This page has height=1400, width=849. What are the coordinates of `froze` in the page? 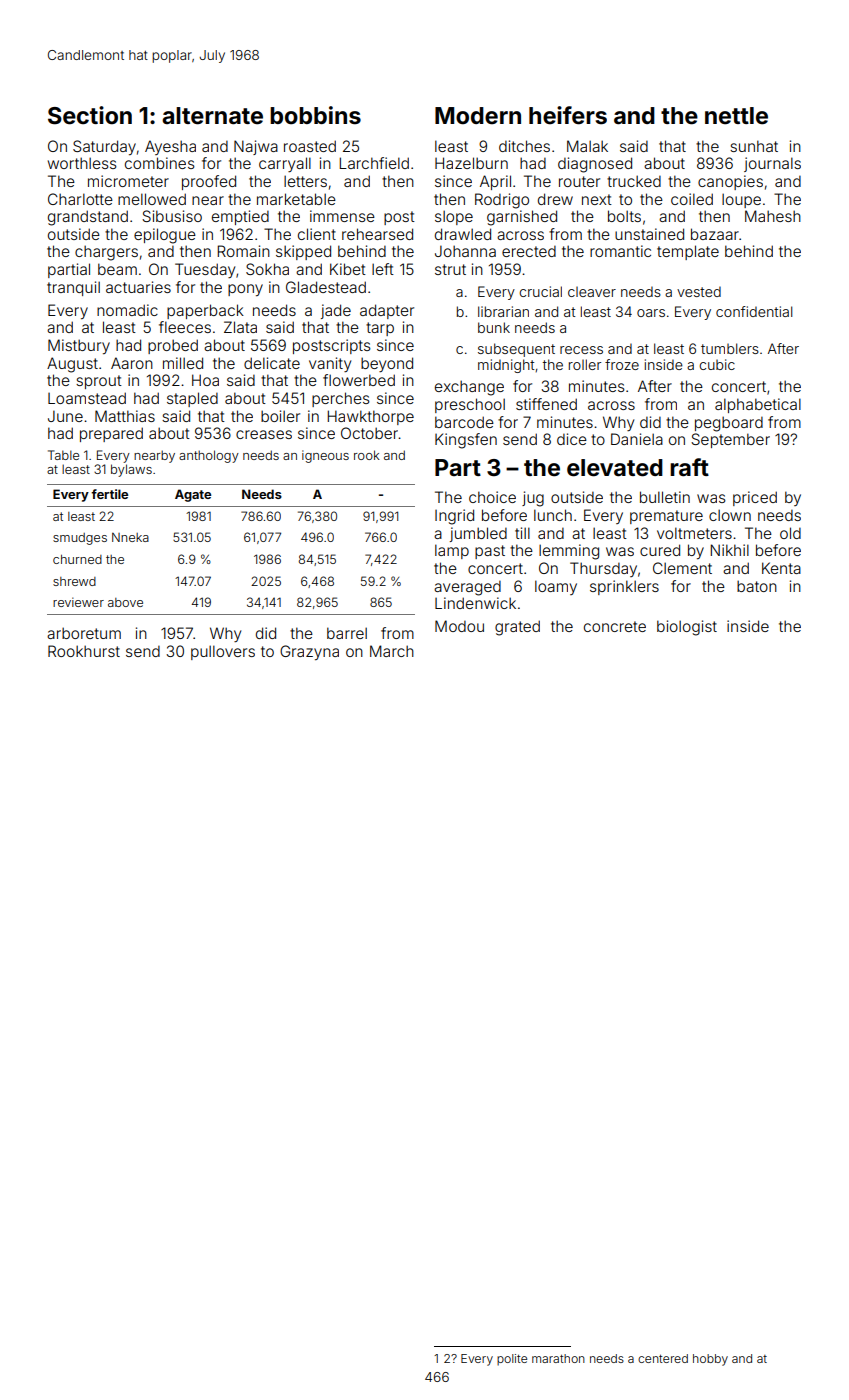 It's located at (622, 364).
